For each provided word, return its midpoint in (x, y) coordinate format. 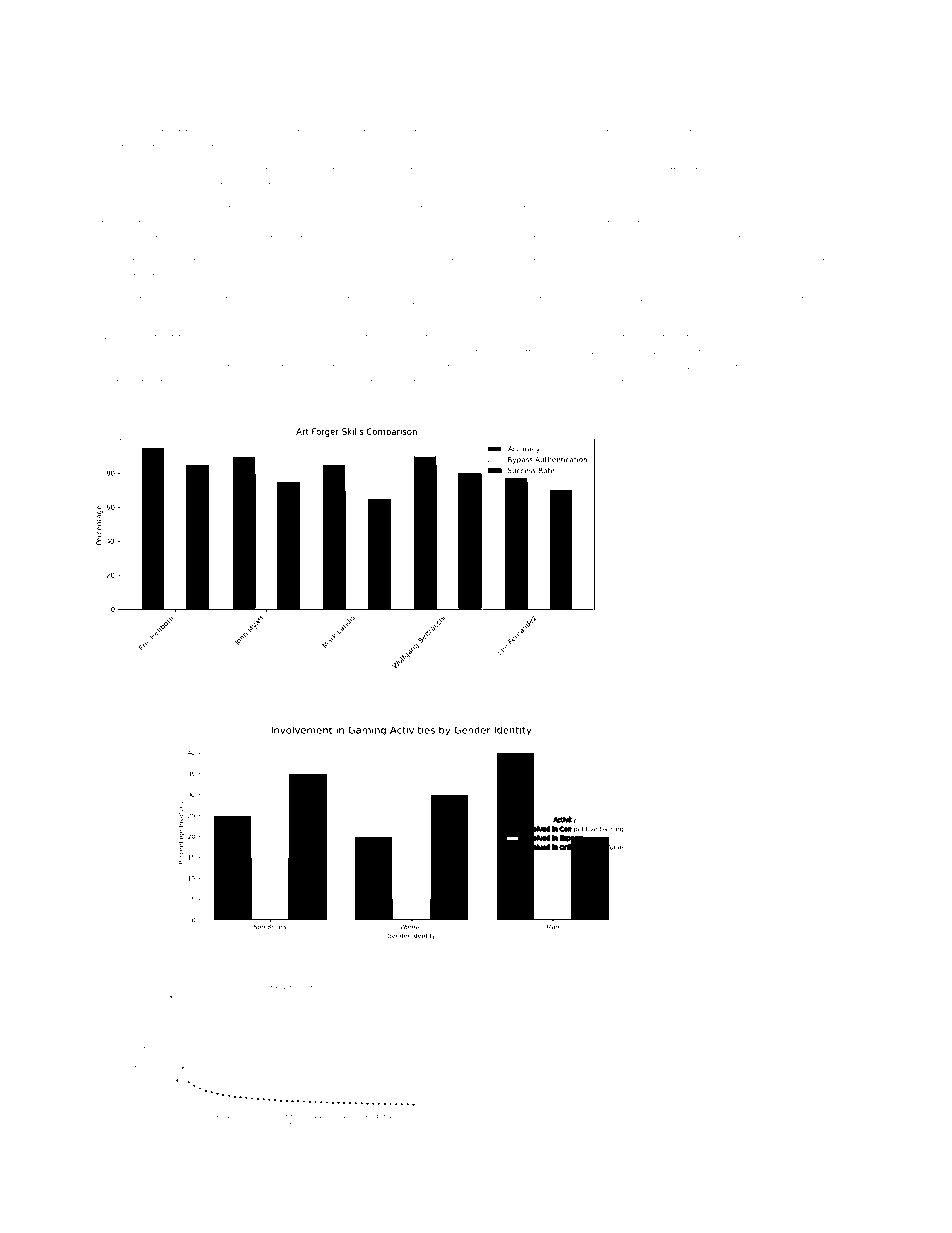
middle (805, 367)
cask (671, 967)
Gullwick (486, 382)
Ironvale (489, 693)
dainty (203, 707)
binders (565, 692)
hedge (573, 240)
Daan (102, 299)
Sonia (327, 261)
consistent (813, 262)
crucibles (238, 692)
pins (767, 300)
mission (260, 967)
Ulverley (282, 210)
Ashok (144, 403)
